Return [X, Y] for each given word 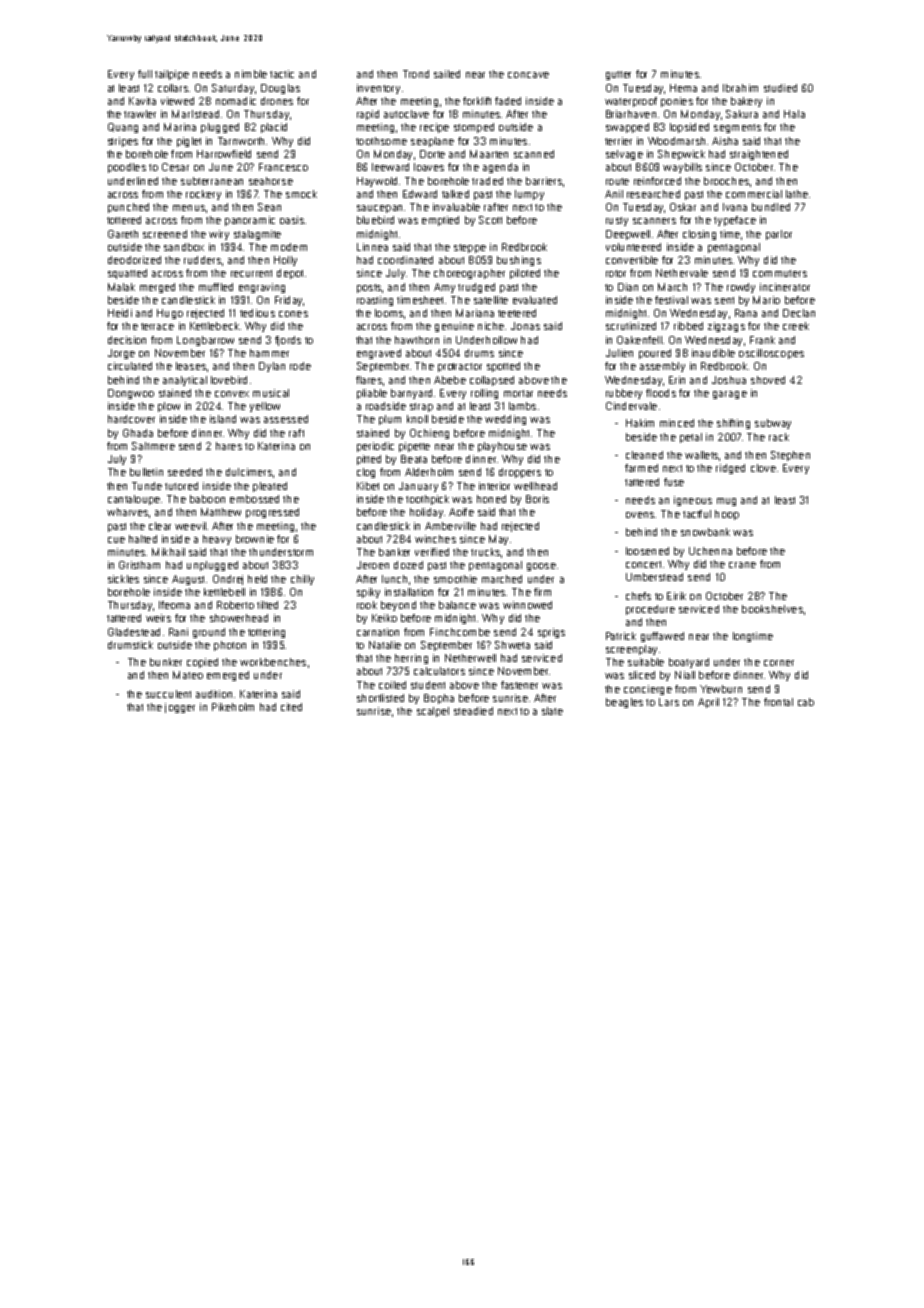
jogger [180, 708]
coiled [392, 685]
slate [552, 711]
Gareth [123, 234]
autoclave [406, 114]
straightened [759, 155]
